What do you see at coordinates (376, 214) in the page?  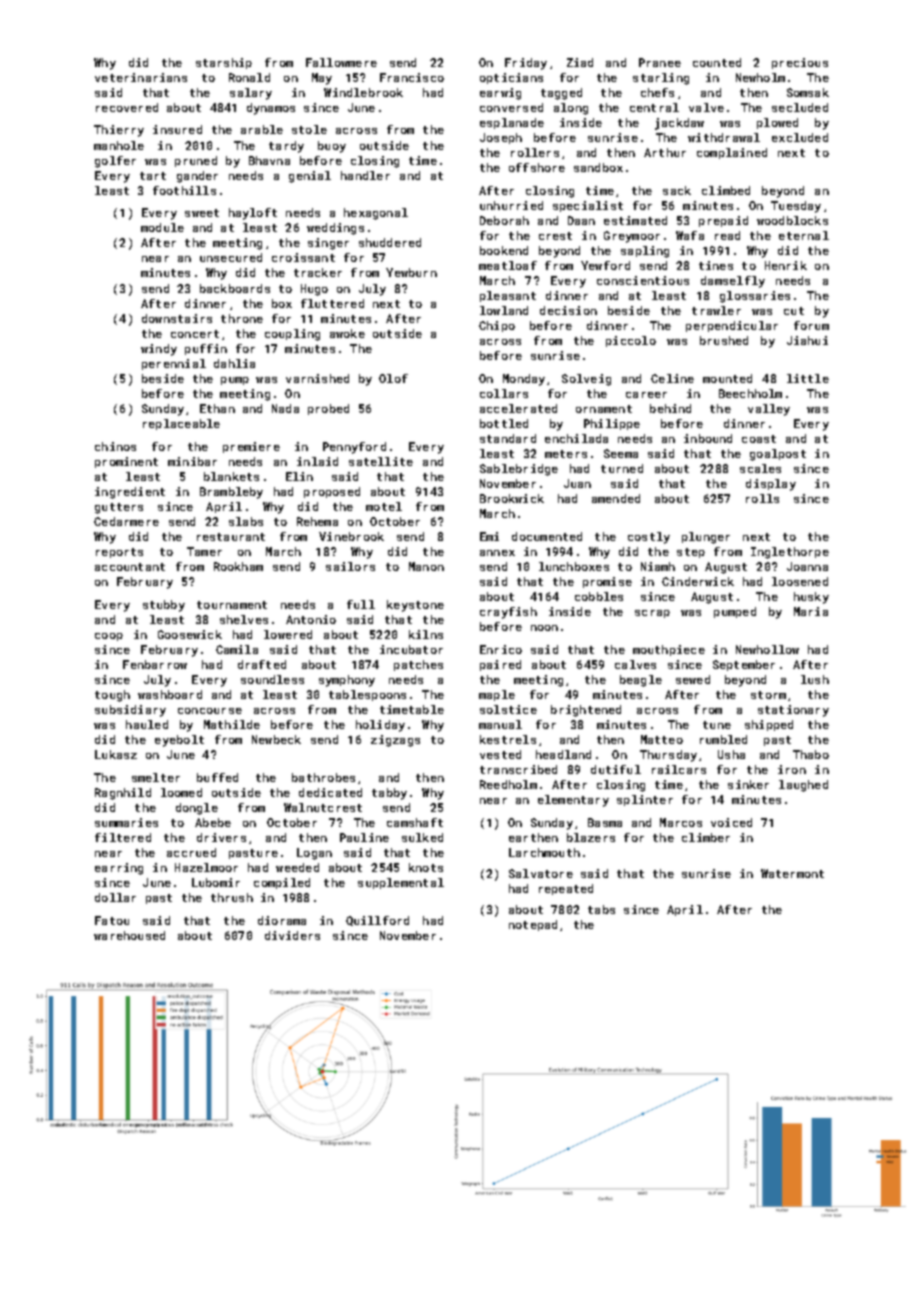 I see `hexagonal` at bounding box center [376, 214].
